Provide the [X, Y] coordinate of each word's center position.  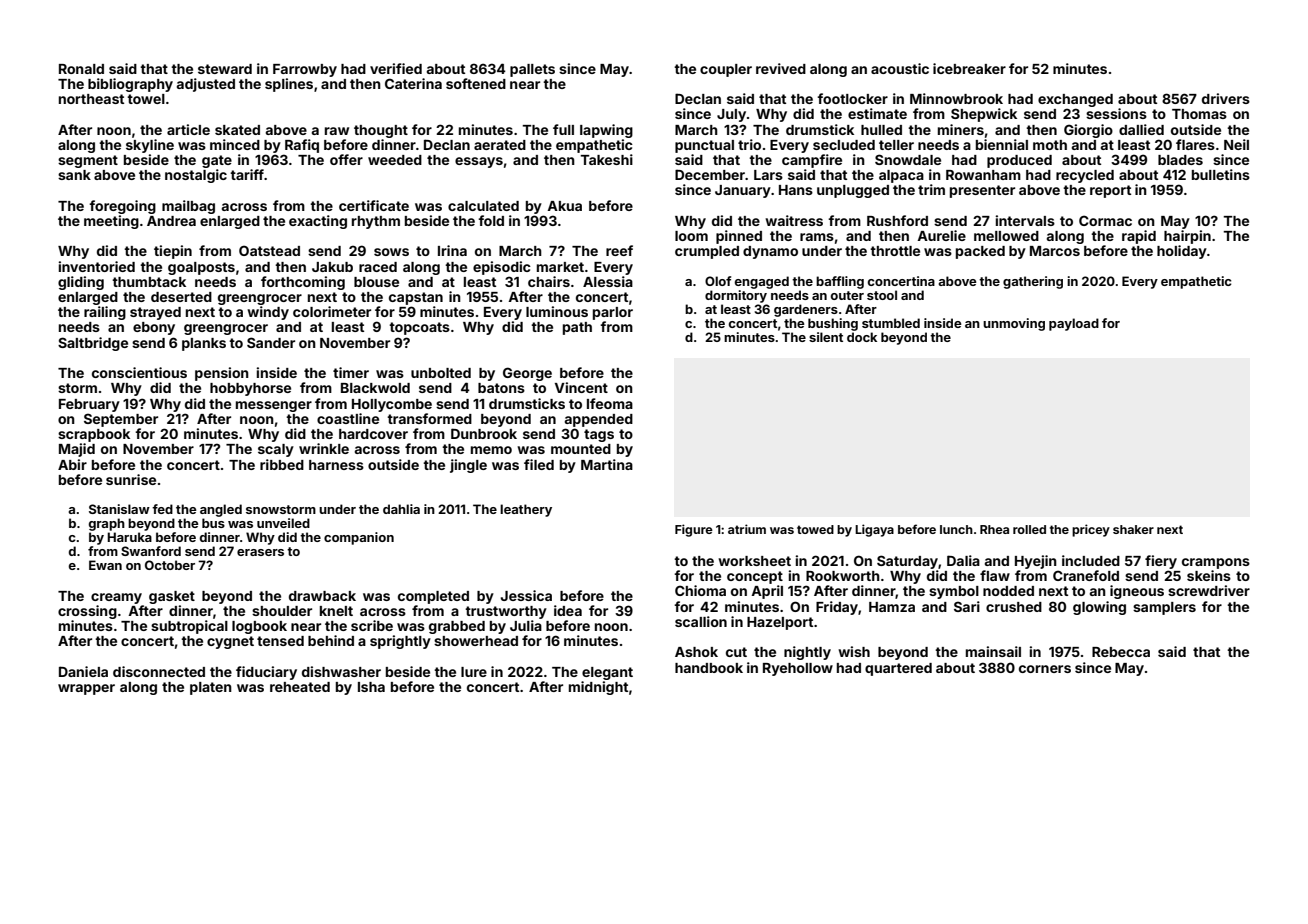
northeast [91, 99]
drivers [1226, 98]
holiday [1182, 252]
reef [619, 250]
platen [211, 688]
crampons [1216, 563]
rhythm [376, 222]
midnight [598, 688]
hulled [881, 130]
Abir [72, 464]
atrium [747, 529]
